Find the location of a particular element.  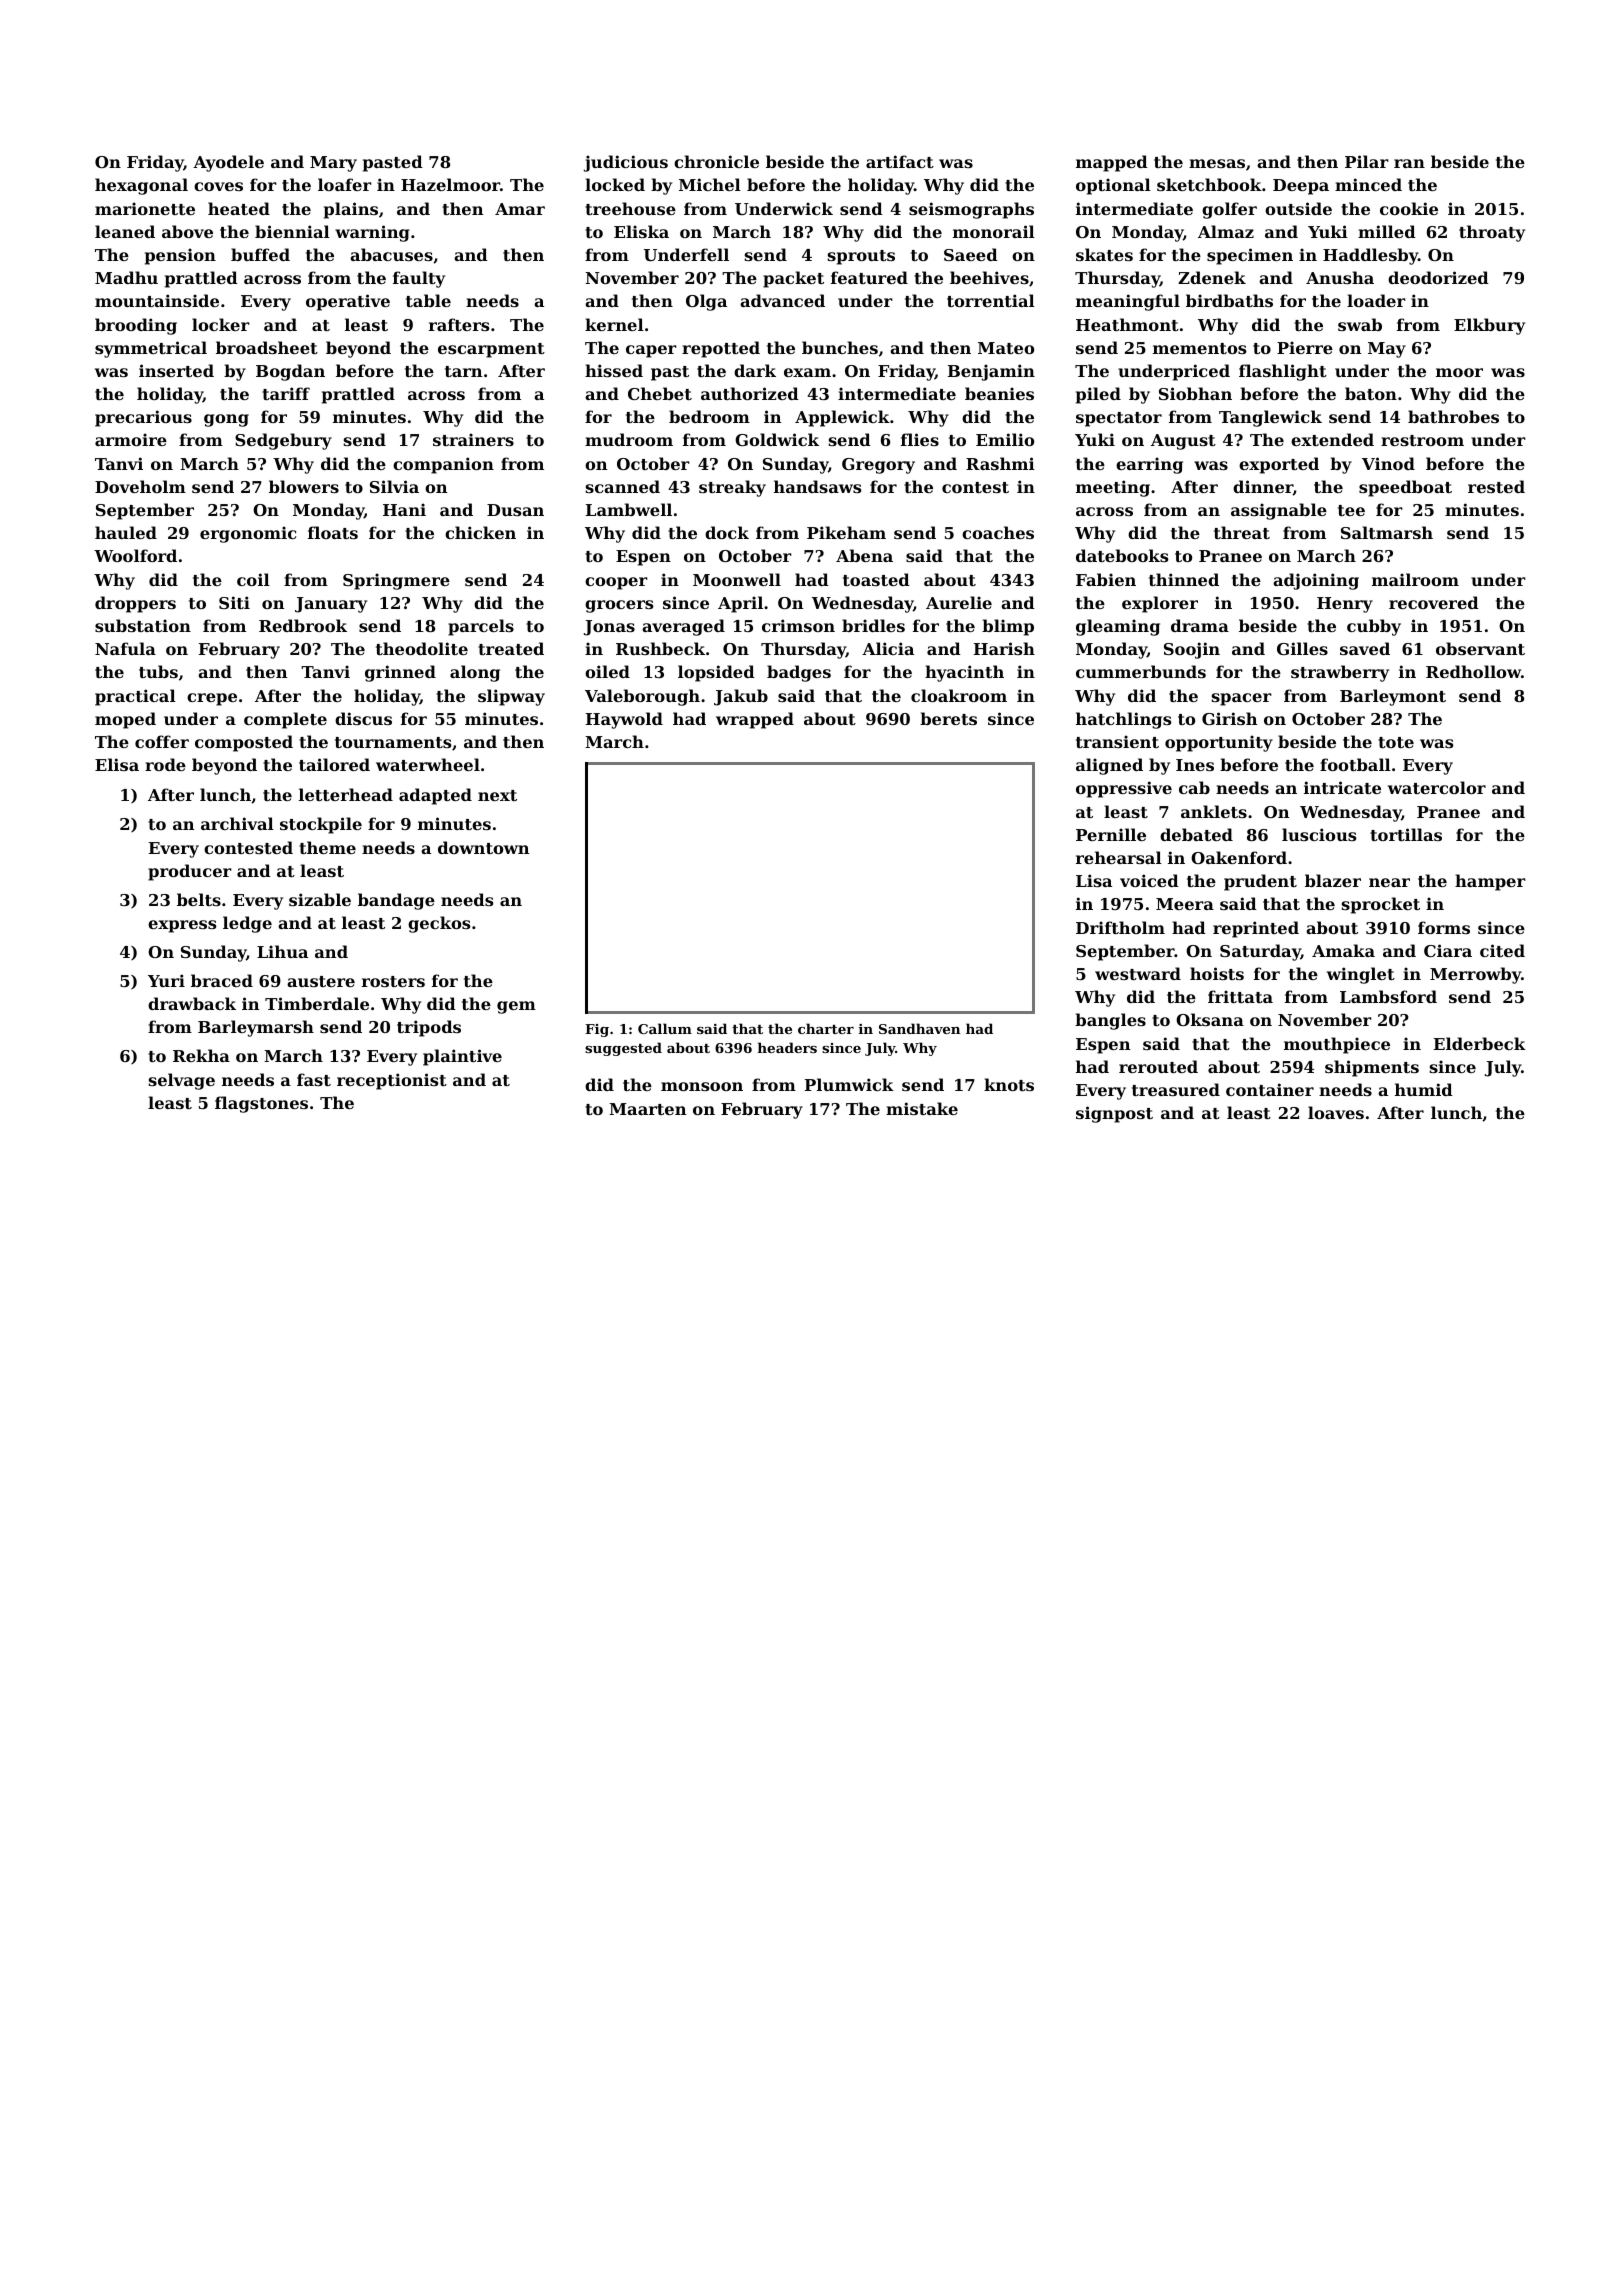

judicious is located at coordinates (626, 163).
